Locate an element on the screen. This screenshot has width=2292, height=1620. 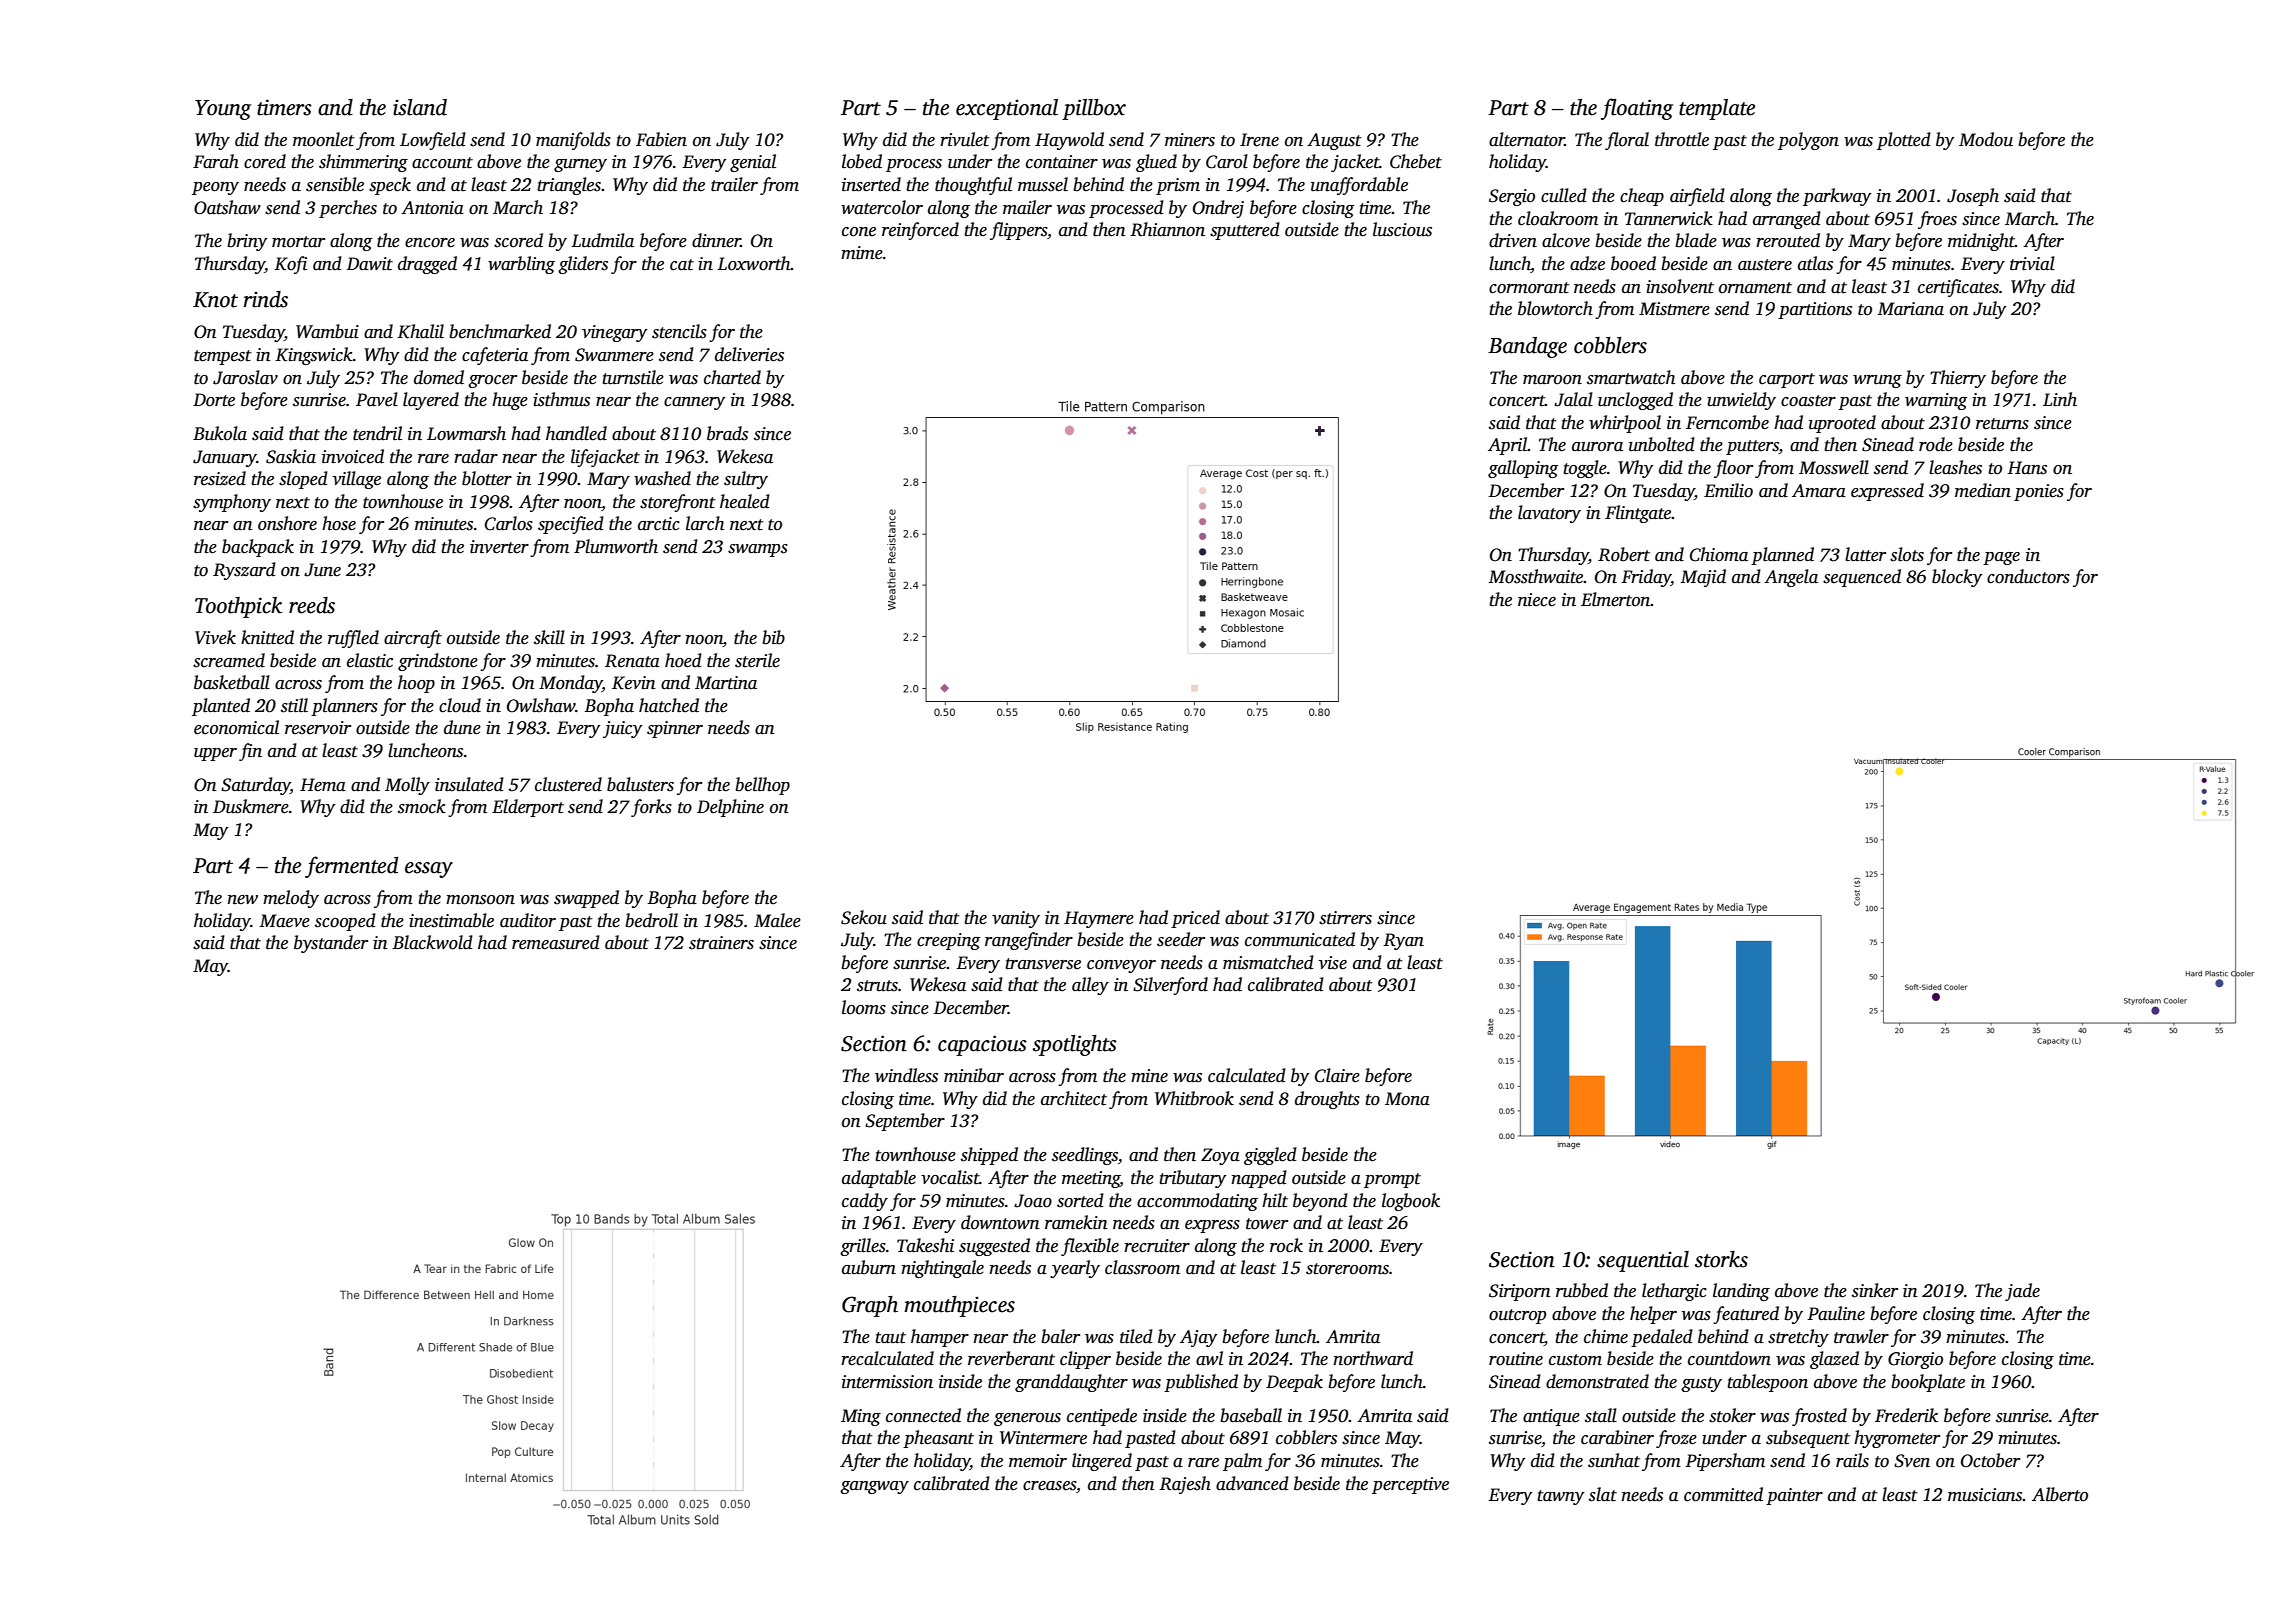
island is located at coordinates (420, 107).
